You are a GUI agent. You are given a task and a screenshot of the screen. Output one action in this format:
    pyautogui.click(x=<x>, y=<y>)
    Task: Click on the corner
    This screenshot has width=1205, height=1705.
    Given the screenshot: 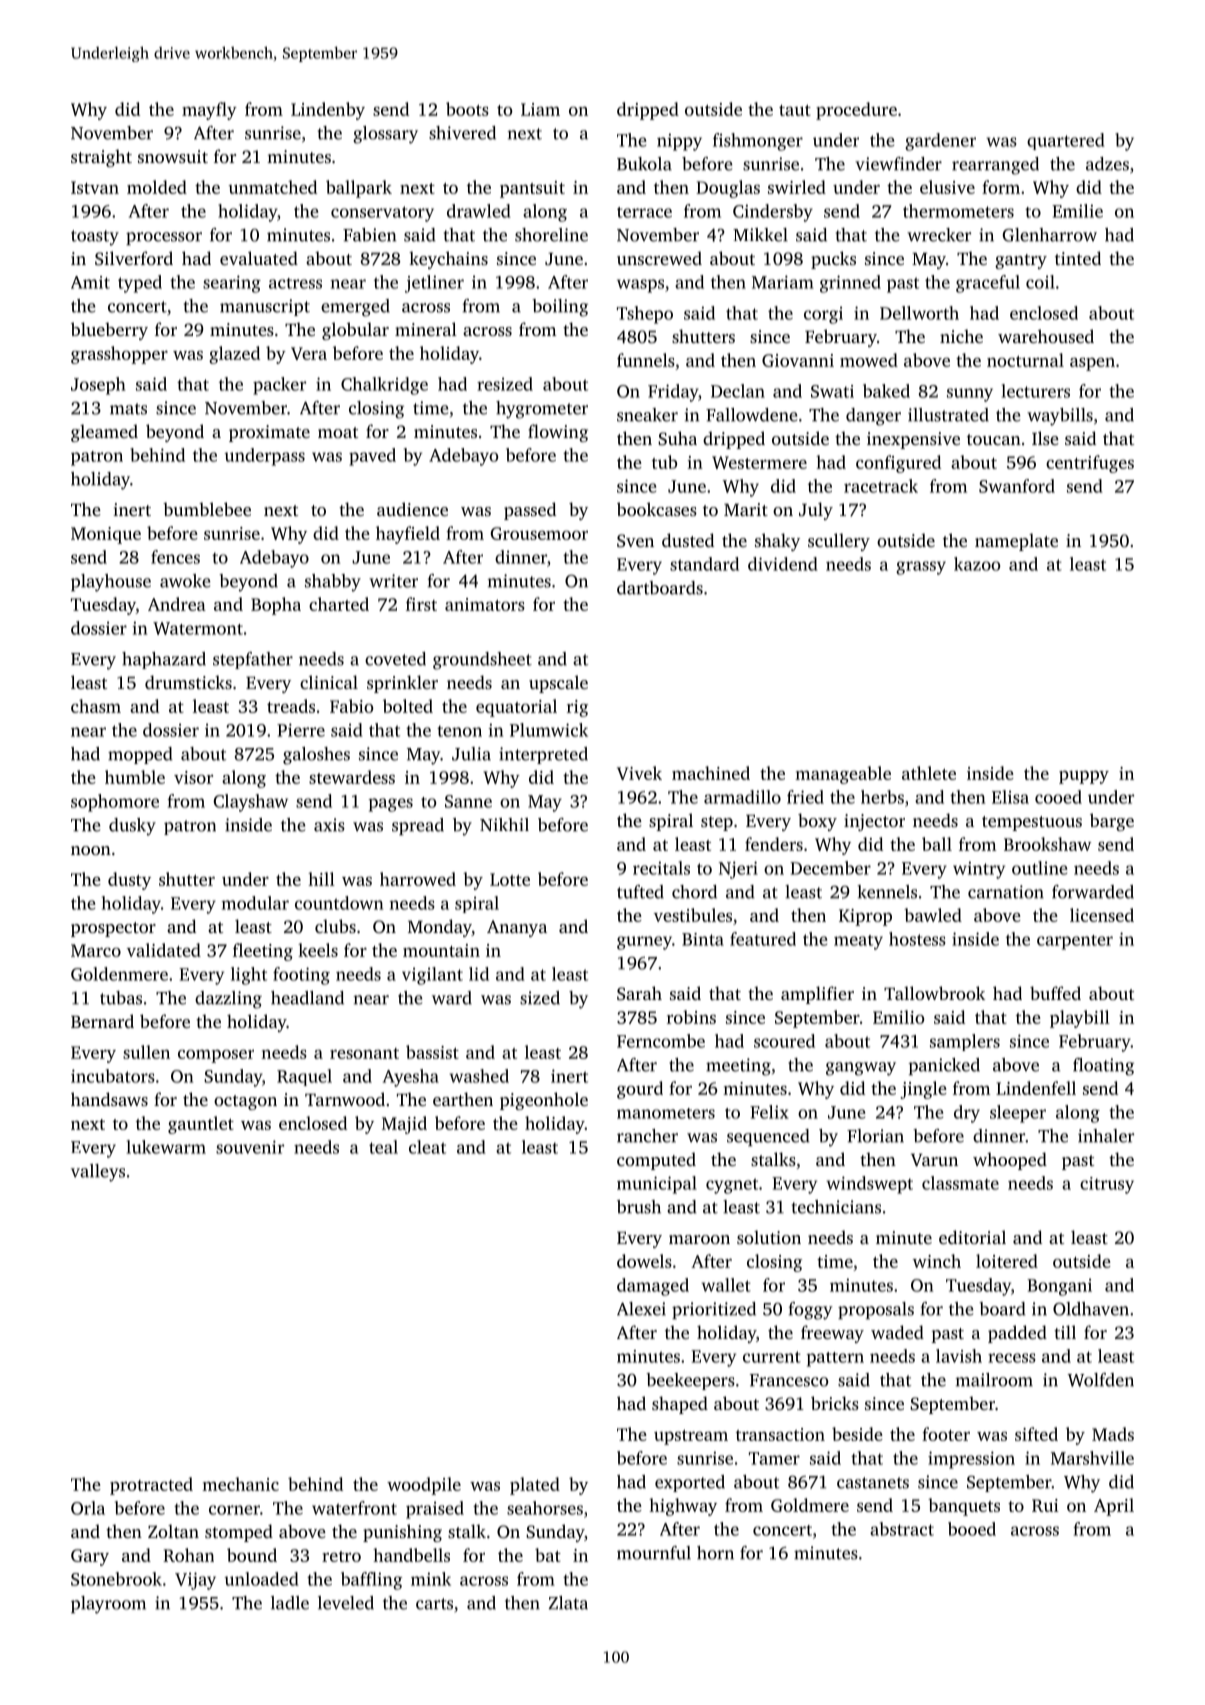 What is the action you would take?
    pyautogui.click(x=234, y=1510)
